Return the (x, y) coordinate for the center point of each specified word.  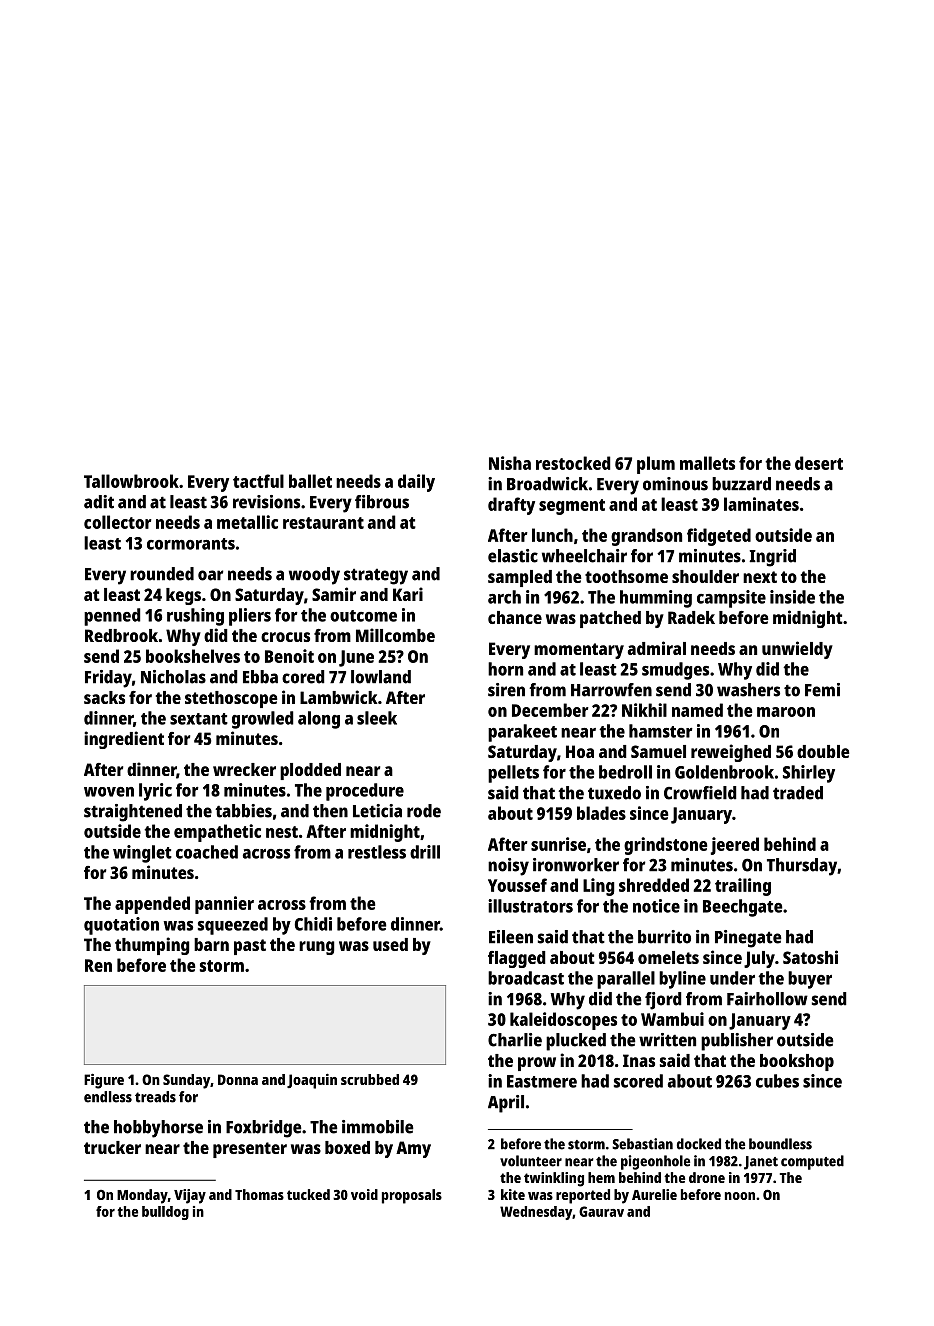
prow (537, 1064)
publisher (737, 1042)
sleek (377, 718)
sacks (104, 697)
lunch (552, 535)
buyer (810, 980)
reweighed (731, 753)
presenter (250, 1150)
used (390, 944)
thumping (152, 946)
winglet (142, 854)
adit (99, 502)
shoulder (705, 576)
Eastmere (542, 1081)
